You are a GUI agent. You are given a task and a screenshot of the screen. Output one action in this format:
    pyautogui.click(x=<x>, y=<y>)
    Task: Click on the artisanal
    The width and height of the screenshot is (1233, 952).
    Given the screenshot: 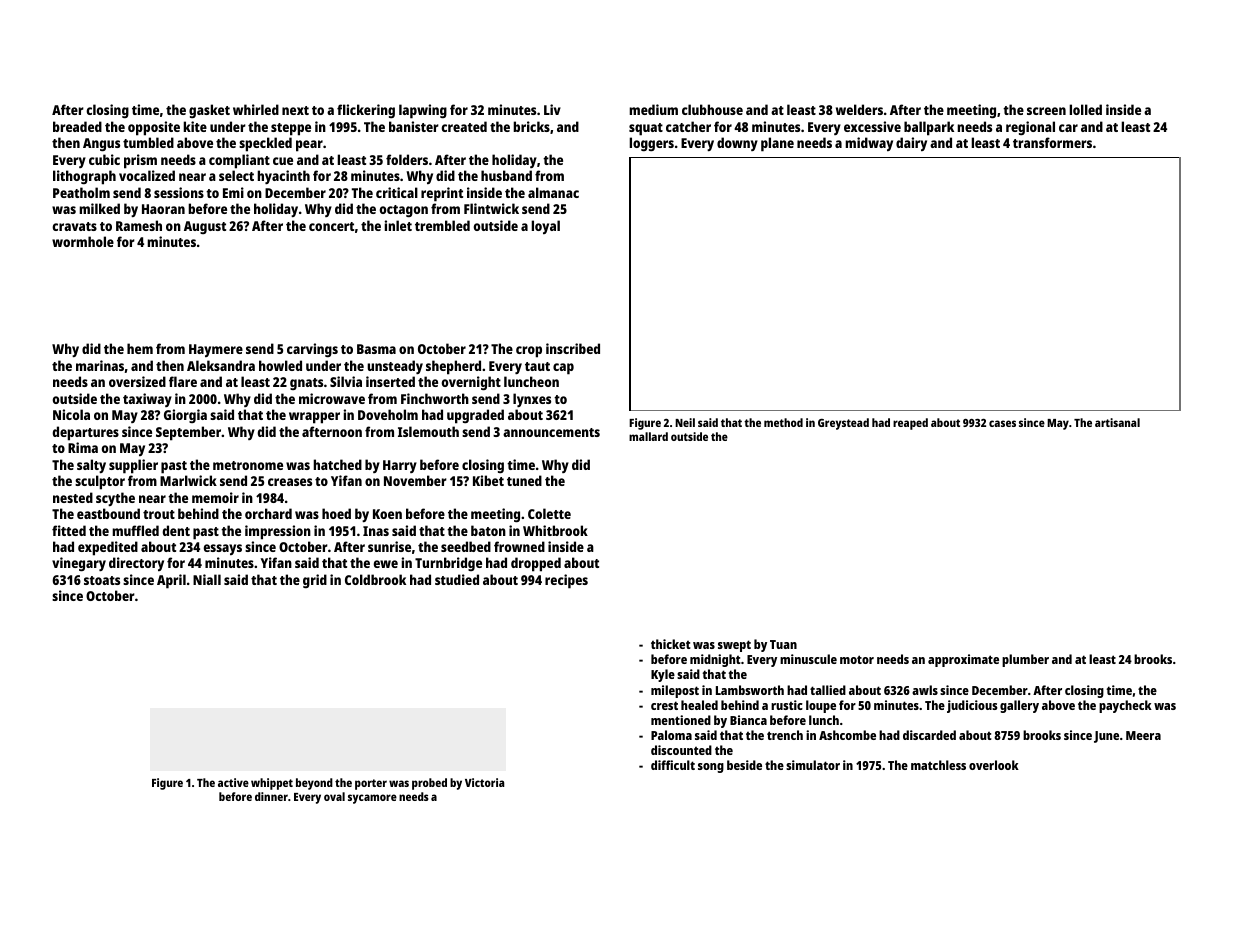 What is the action you would take?
    pyautogui.click(x=1117, y=422)
